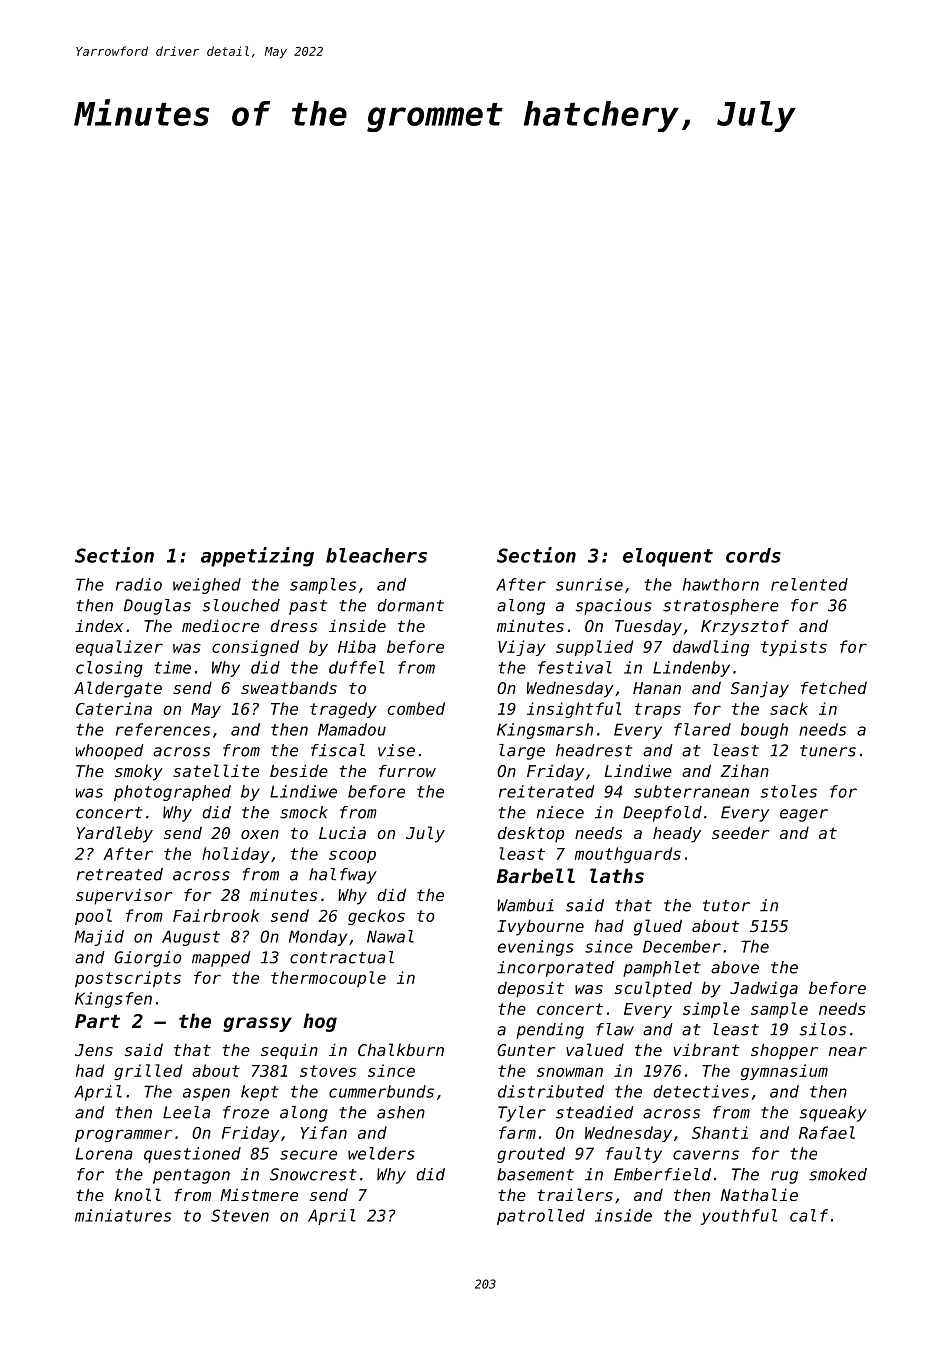 This screenshot has height=1348, width=949. Describe the element at coordinates (220, 625) in the screenshot. I see `mediocre` at that location.
